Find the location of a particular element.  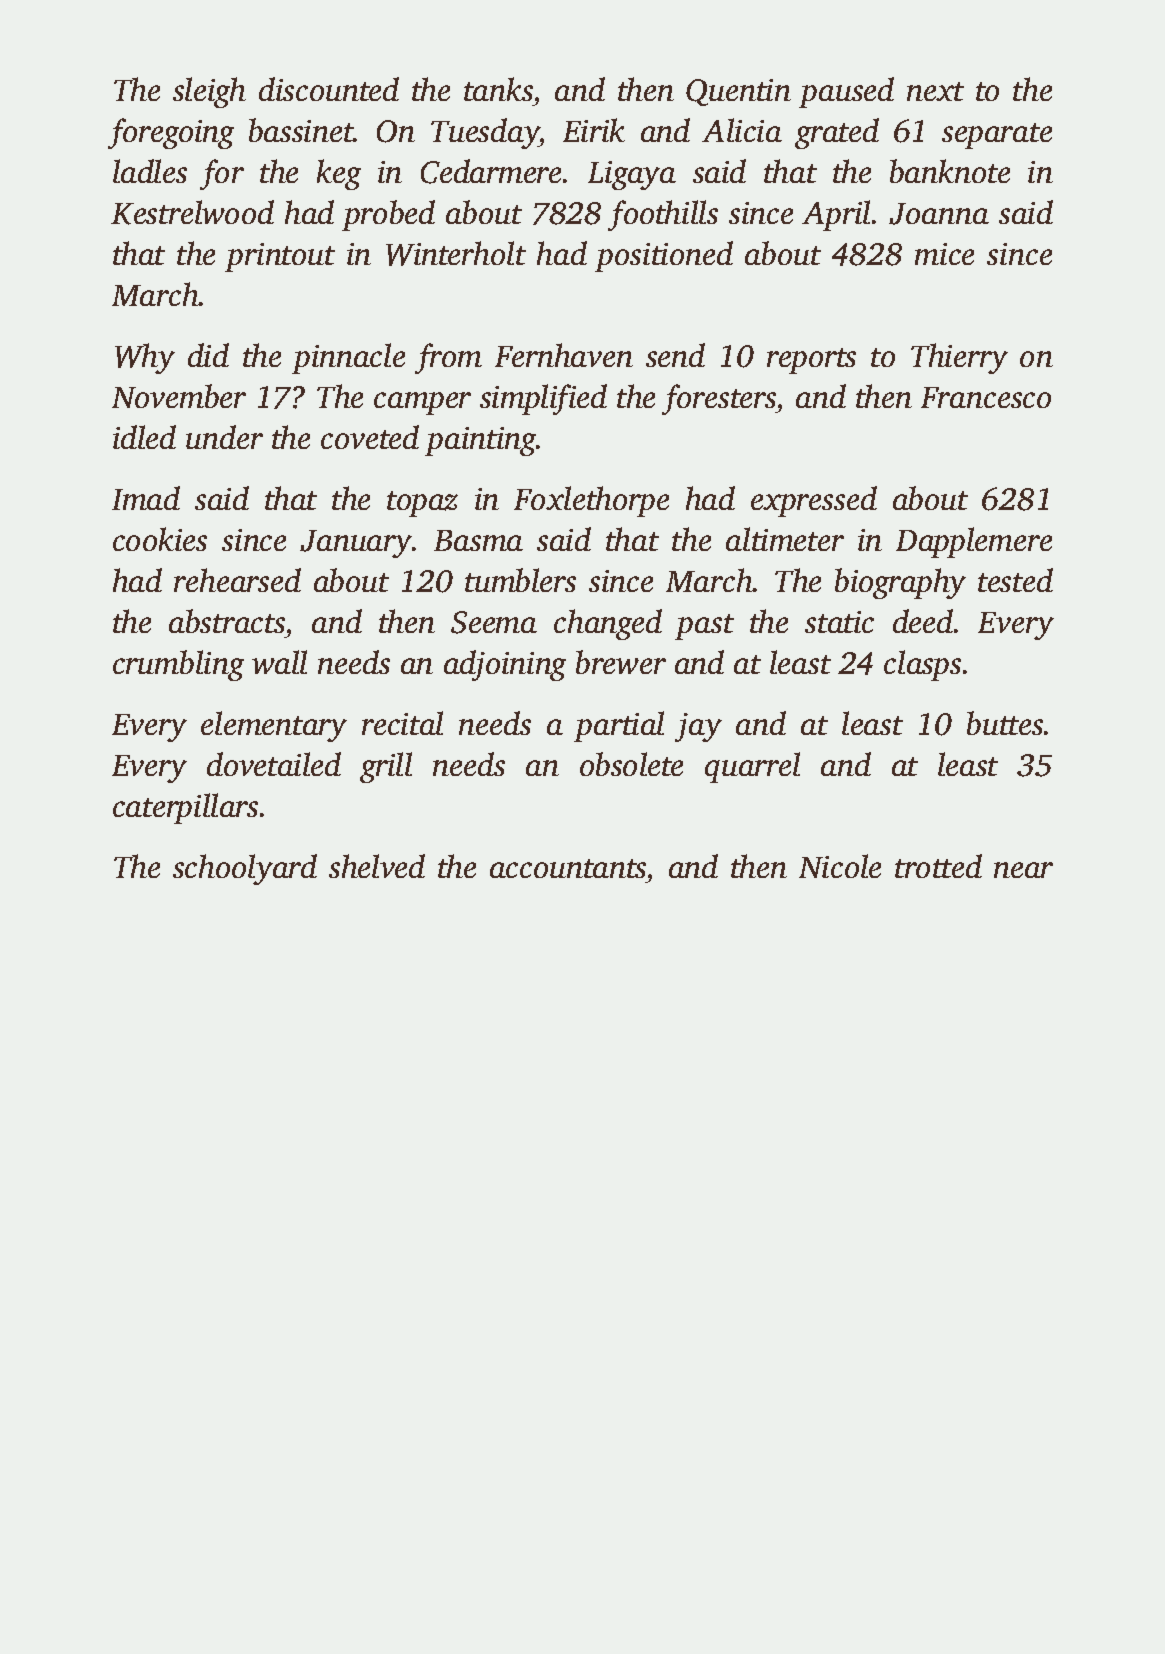

Basma is located at coordinates (478, 540).
